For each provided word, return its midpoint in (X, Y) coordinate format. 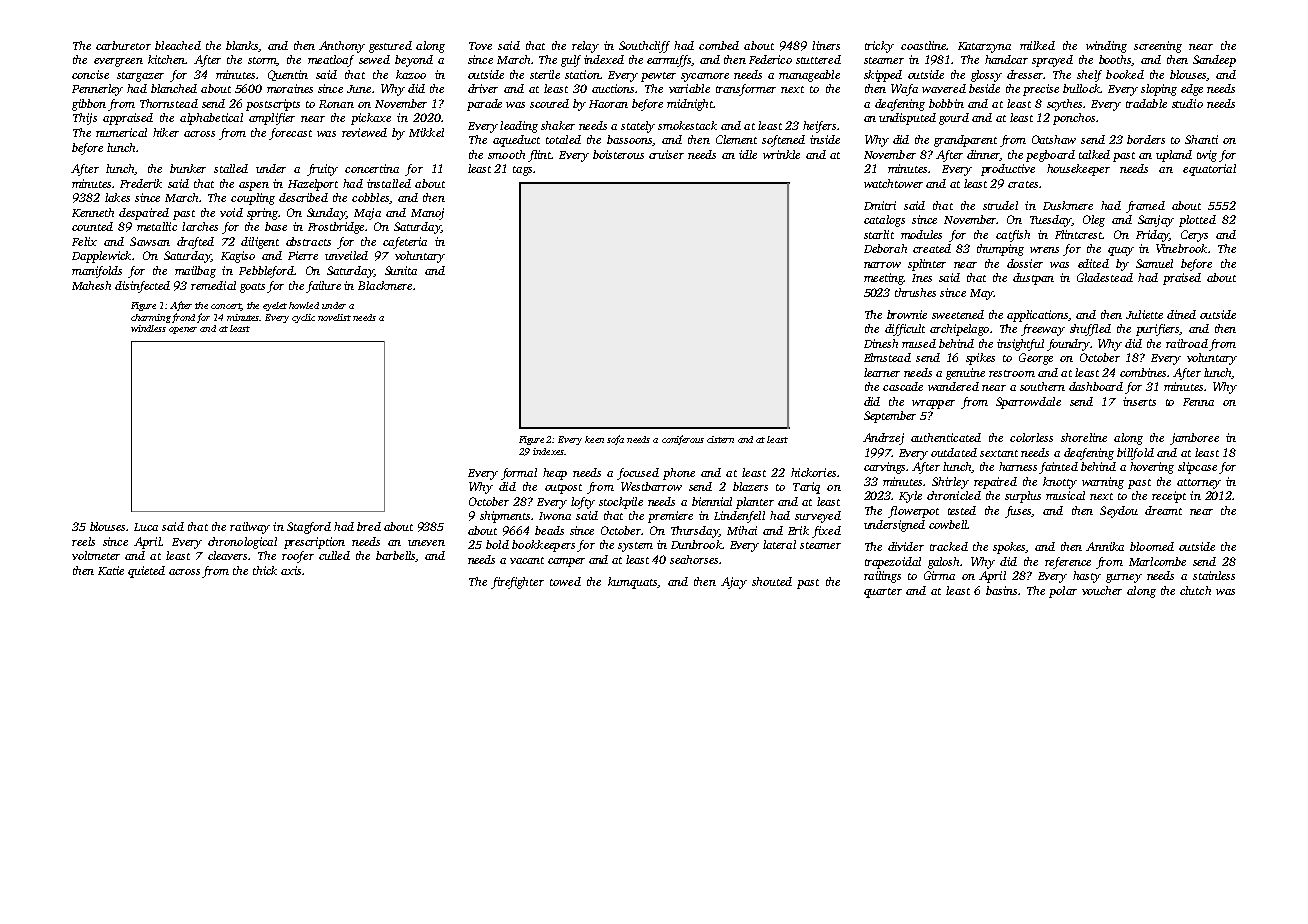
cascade (903, 386)
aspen (254, 186)
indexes (548, 451)
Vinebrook (1181, 248)
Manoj (427, 214)
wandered (953, 386)
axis (291, 570)
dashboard (1096, 386)
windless (148, 328)
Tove (480, 46)
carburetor (123, 45)
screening (1158, 47)
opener (183, 330)
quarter (883, 593)
